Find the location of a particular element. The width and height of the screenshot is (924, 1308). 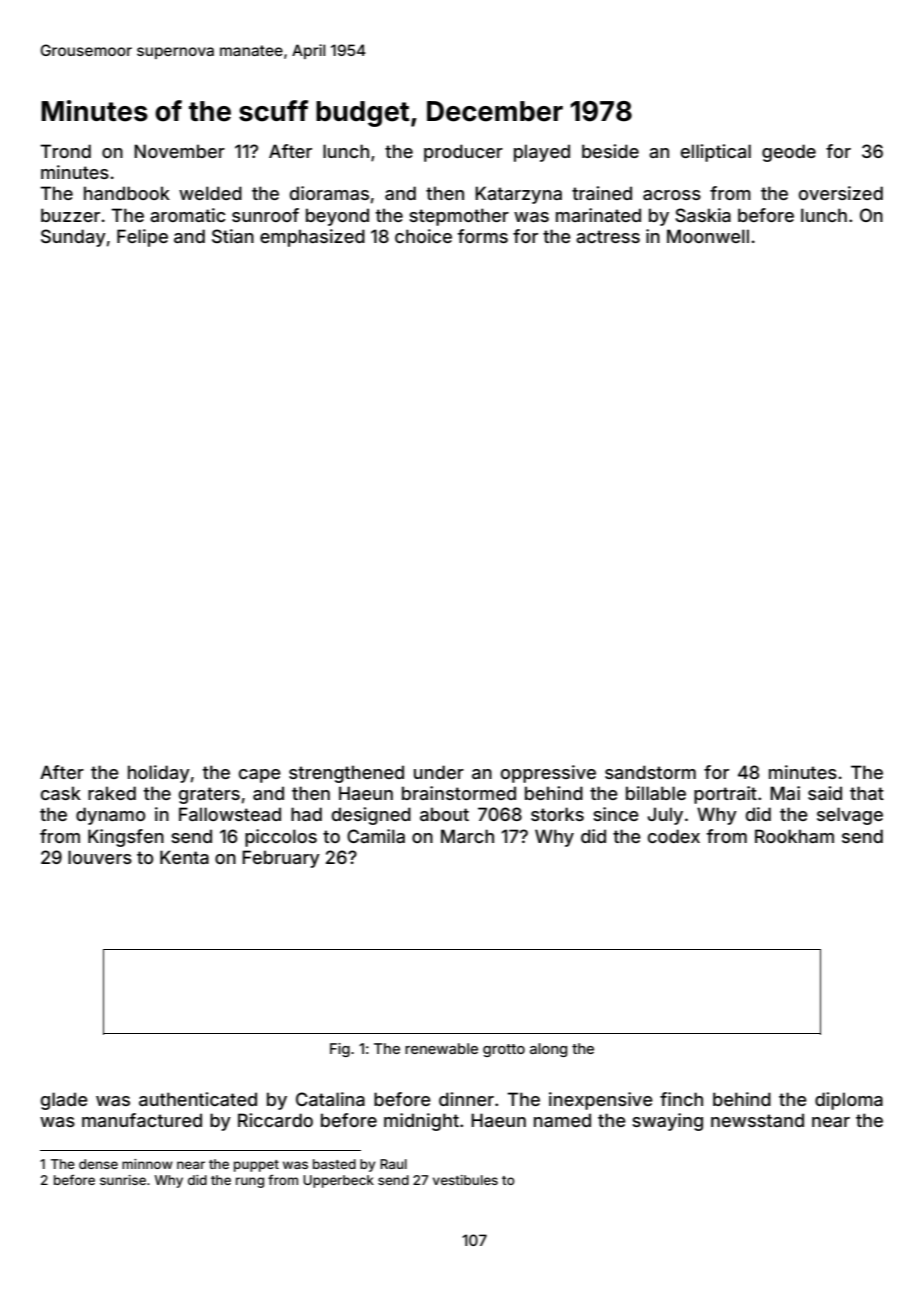

Moonwell is located at coordinates (708, 236).
